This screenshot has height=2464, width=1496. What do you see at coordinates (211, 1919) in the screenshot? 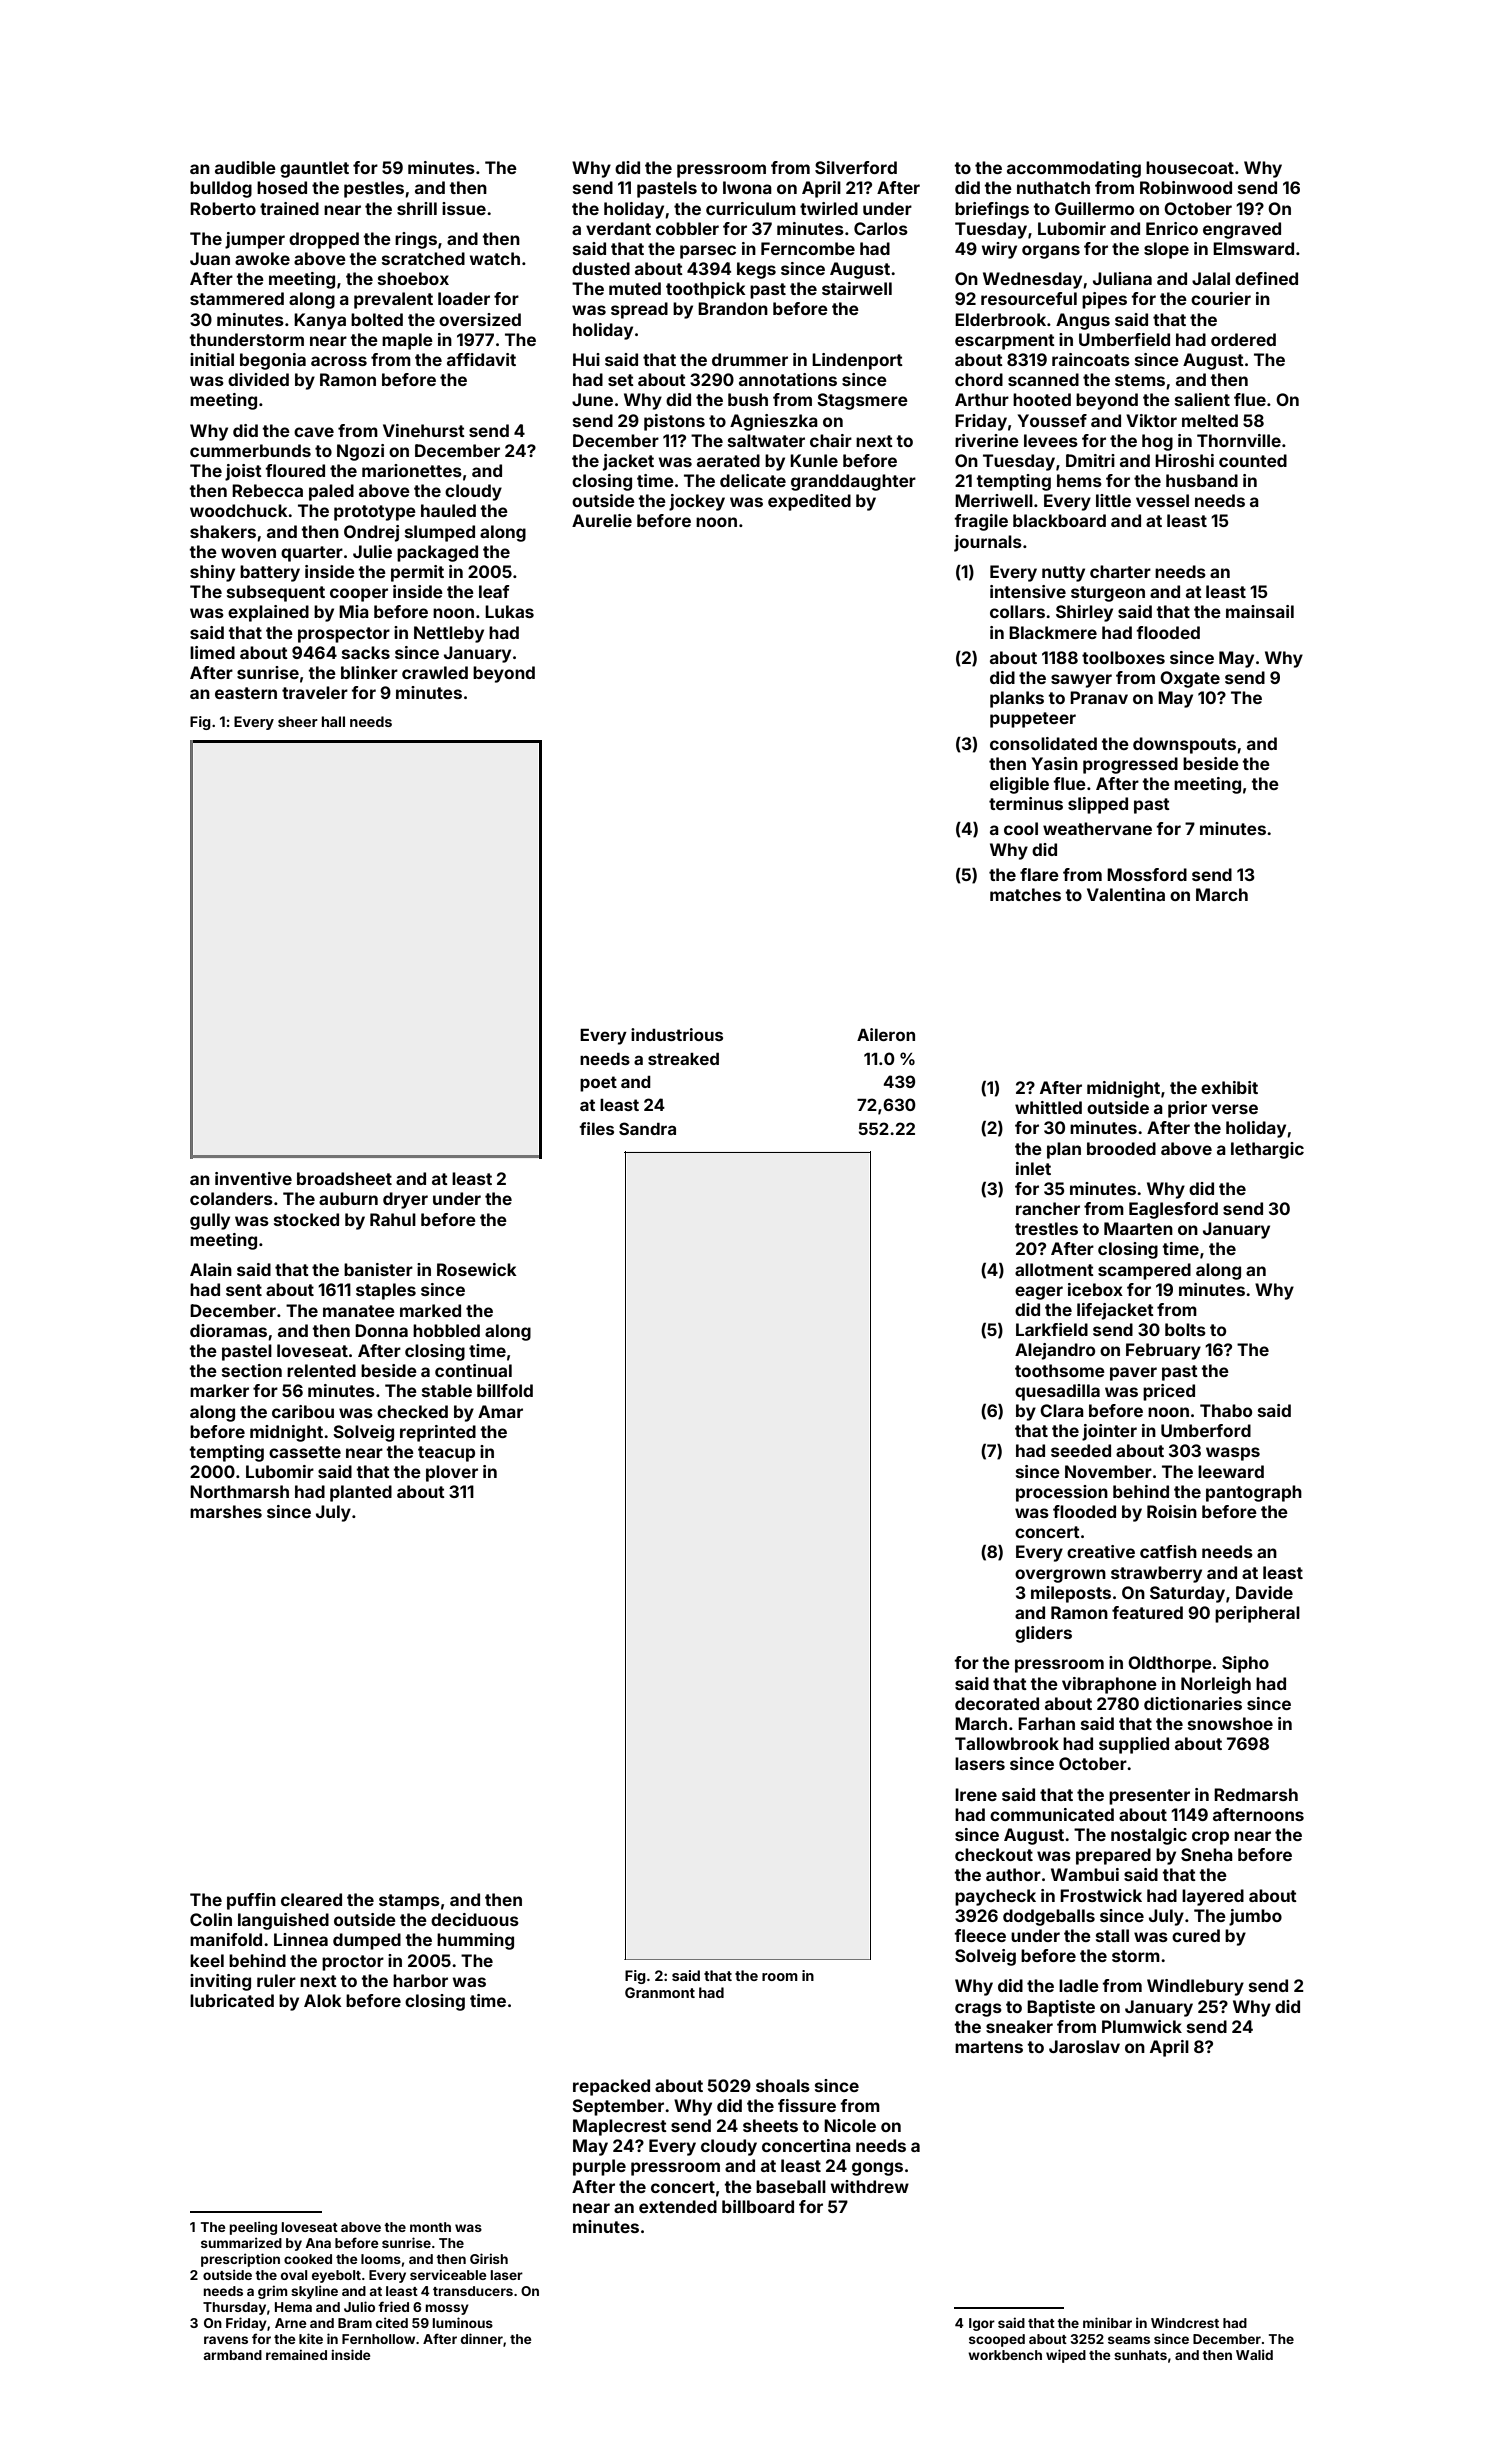
I see `Colin` at bounding box center [211, 1919].
